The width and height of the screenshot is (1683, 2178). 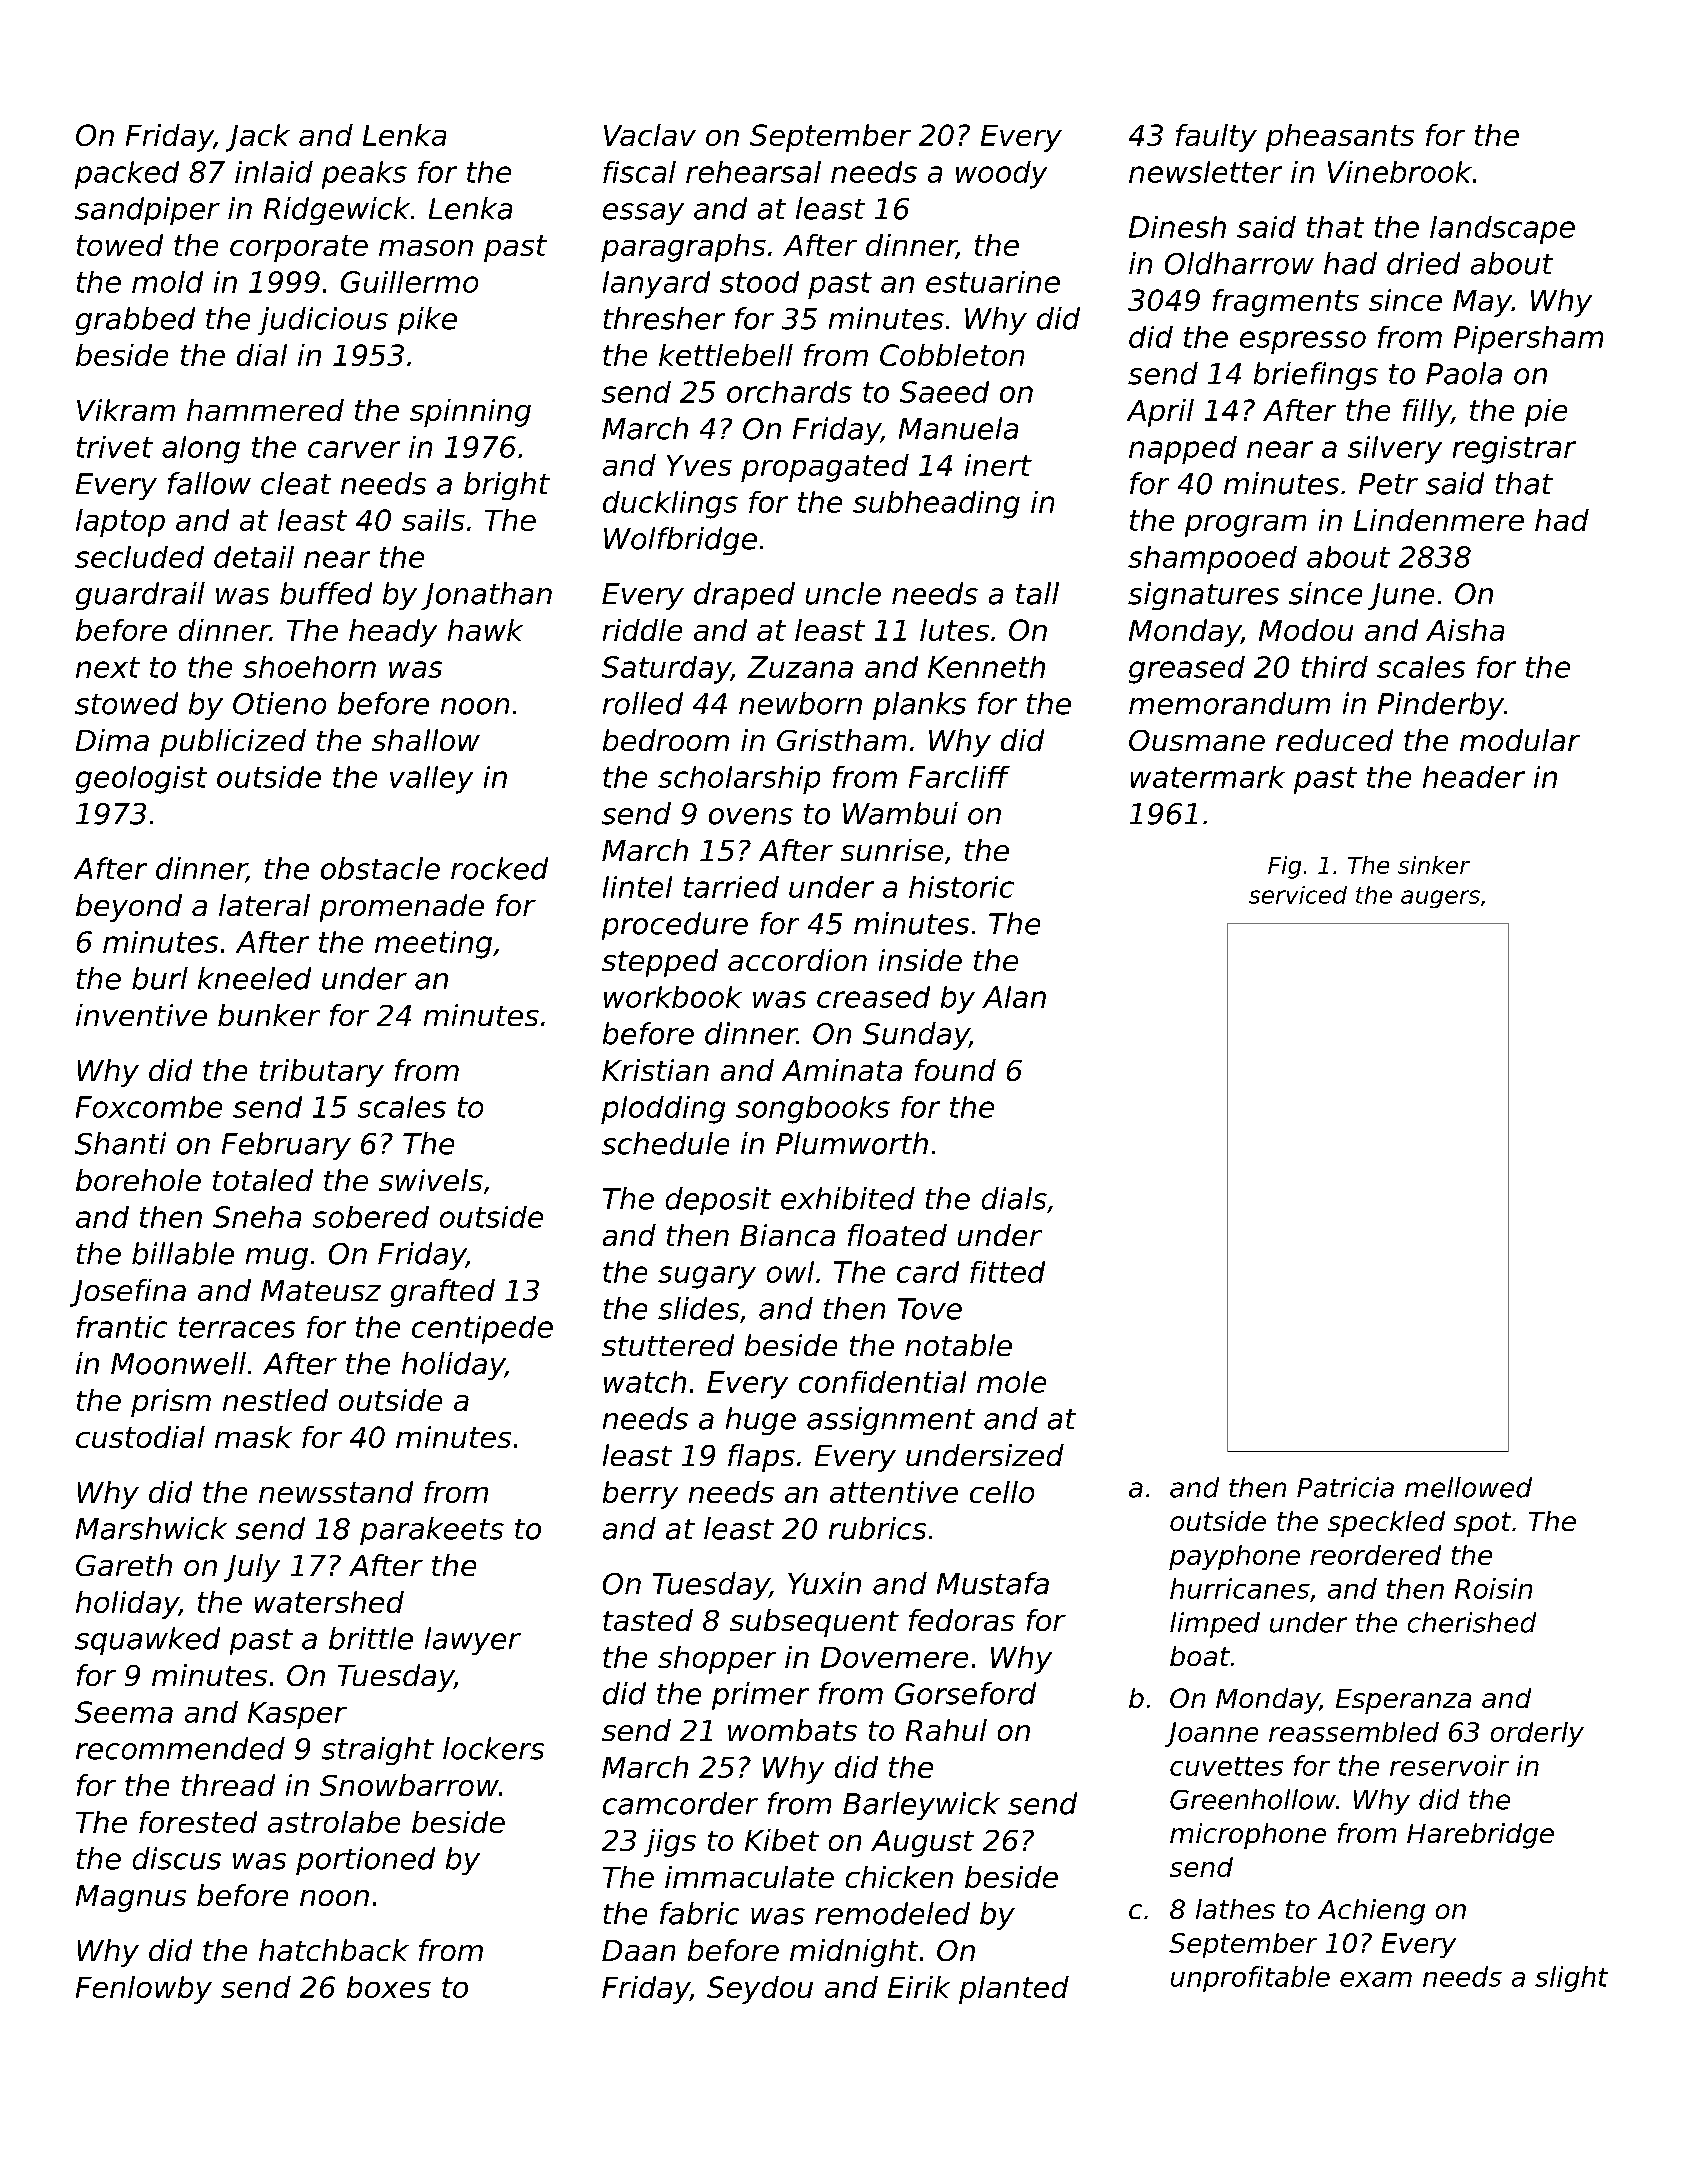 What do you see at coordinates (753, 172) in the screenshot?
I see `rehearsal` at bounding box center [753, 172].
